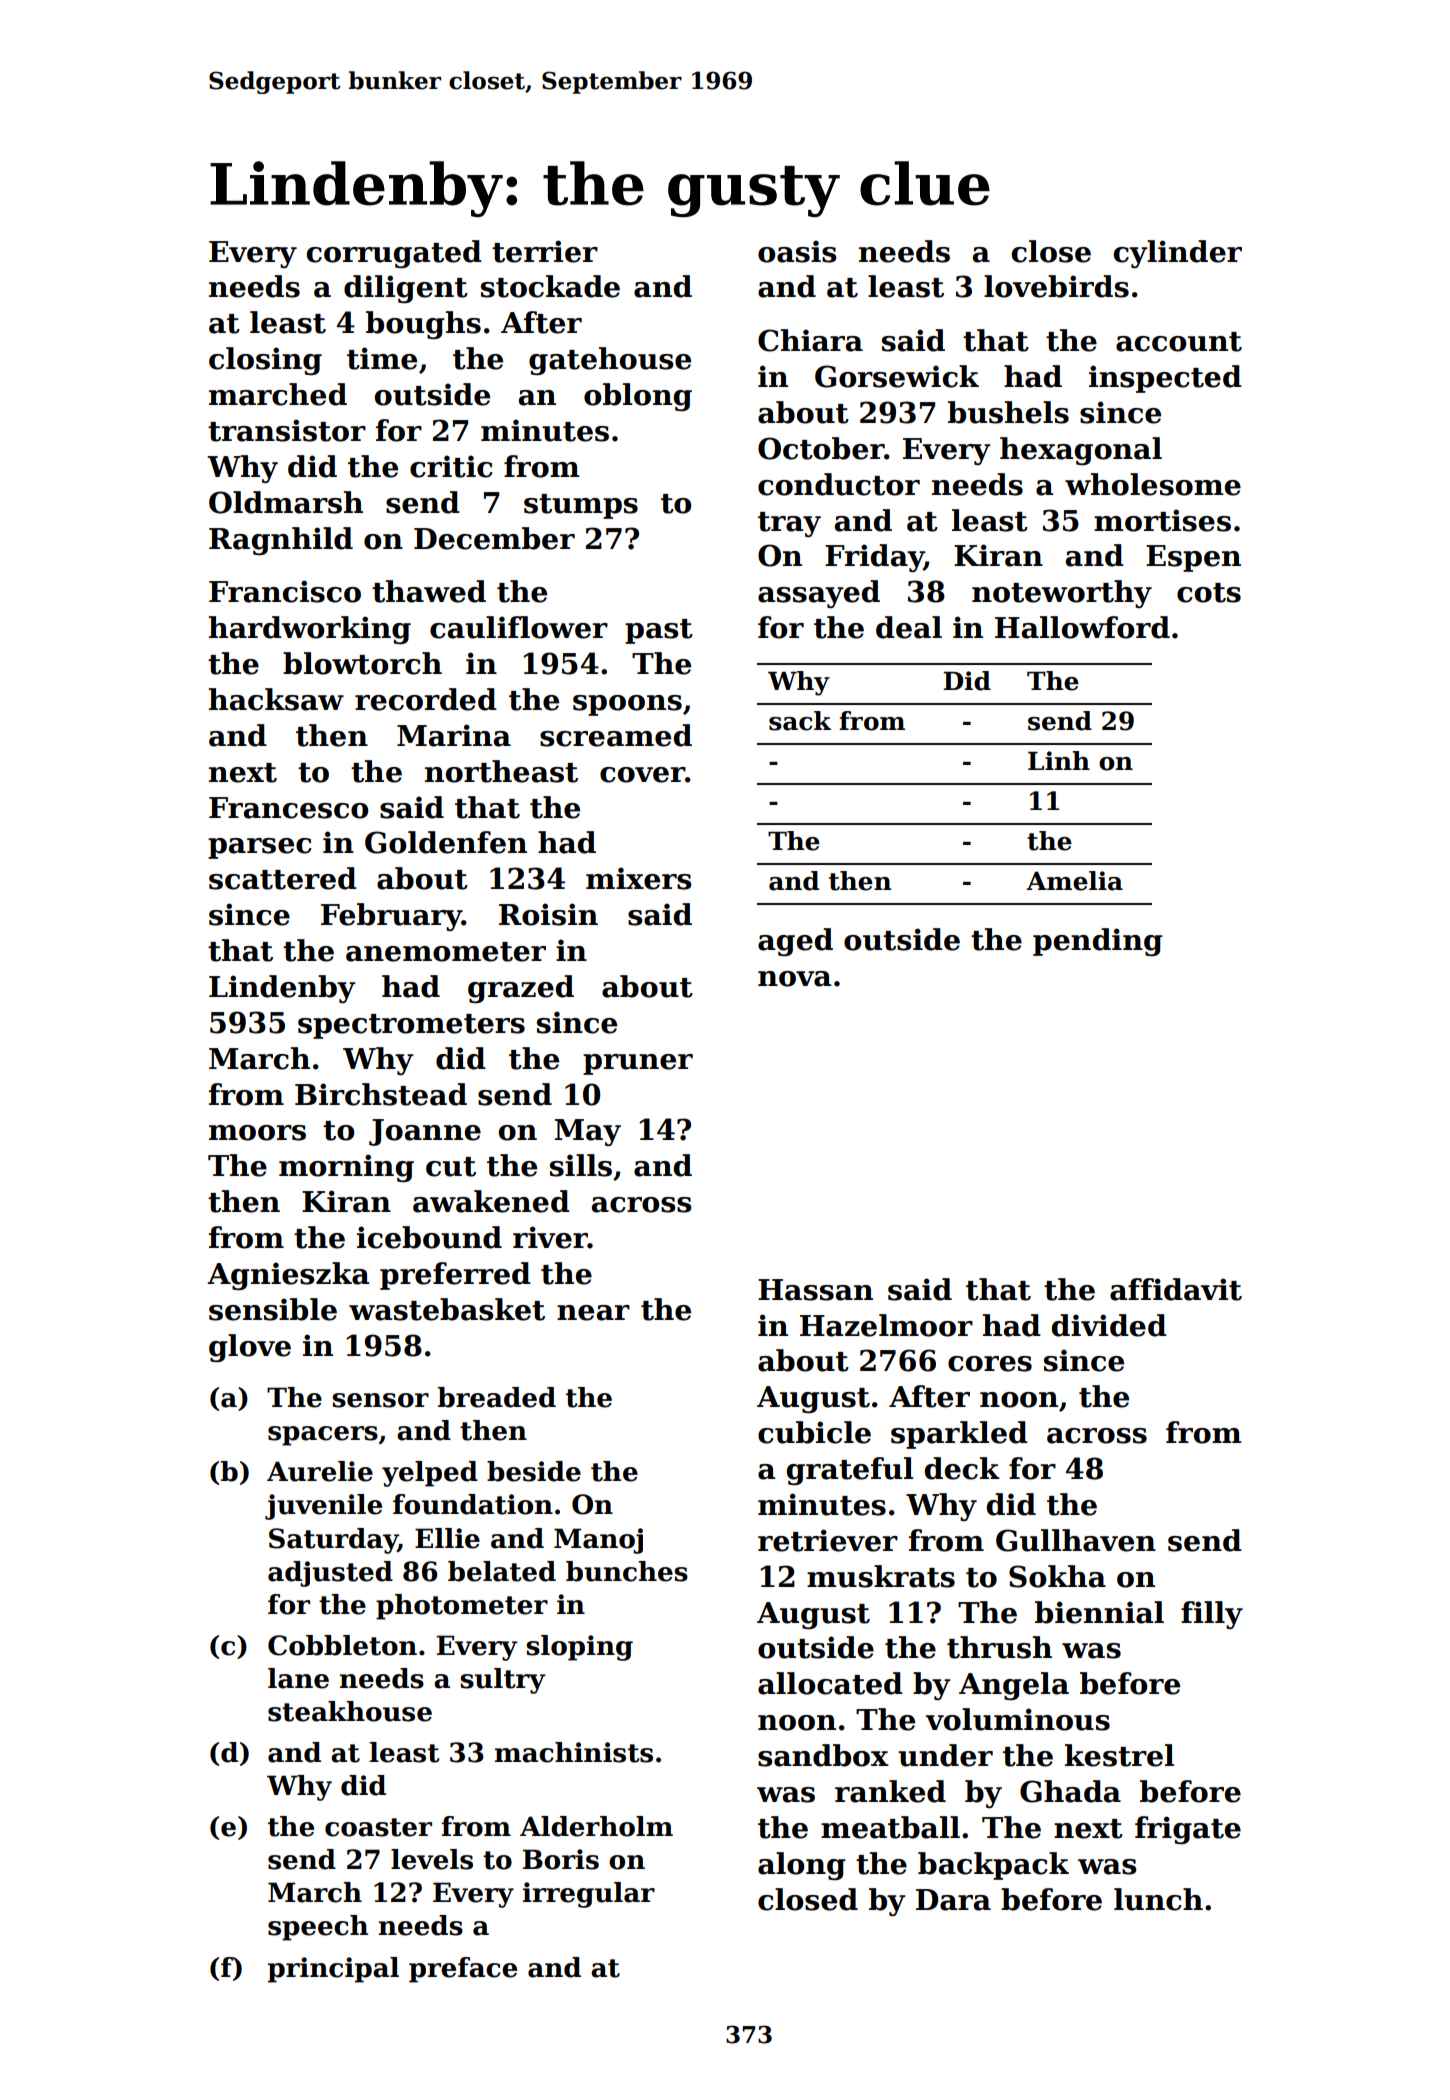  What do you see at coordinates (286, 502) in the screenshot?
I see `Oldmarsh` at bounding box center [286, 502].
